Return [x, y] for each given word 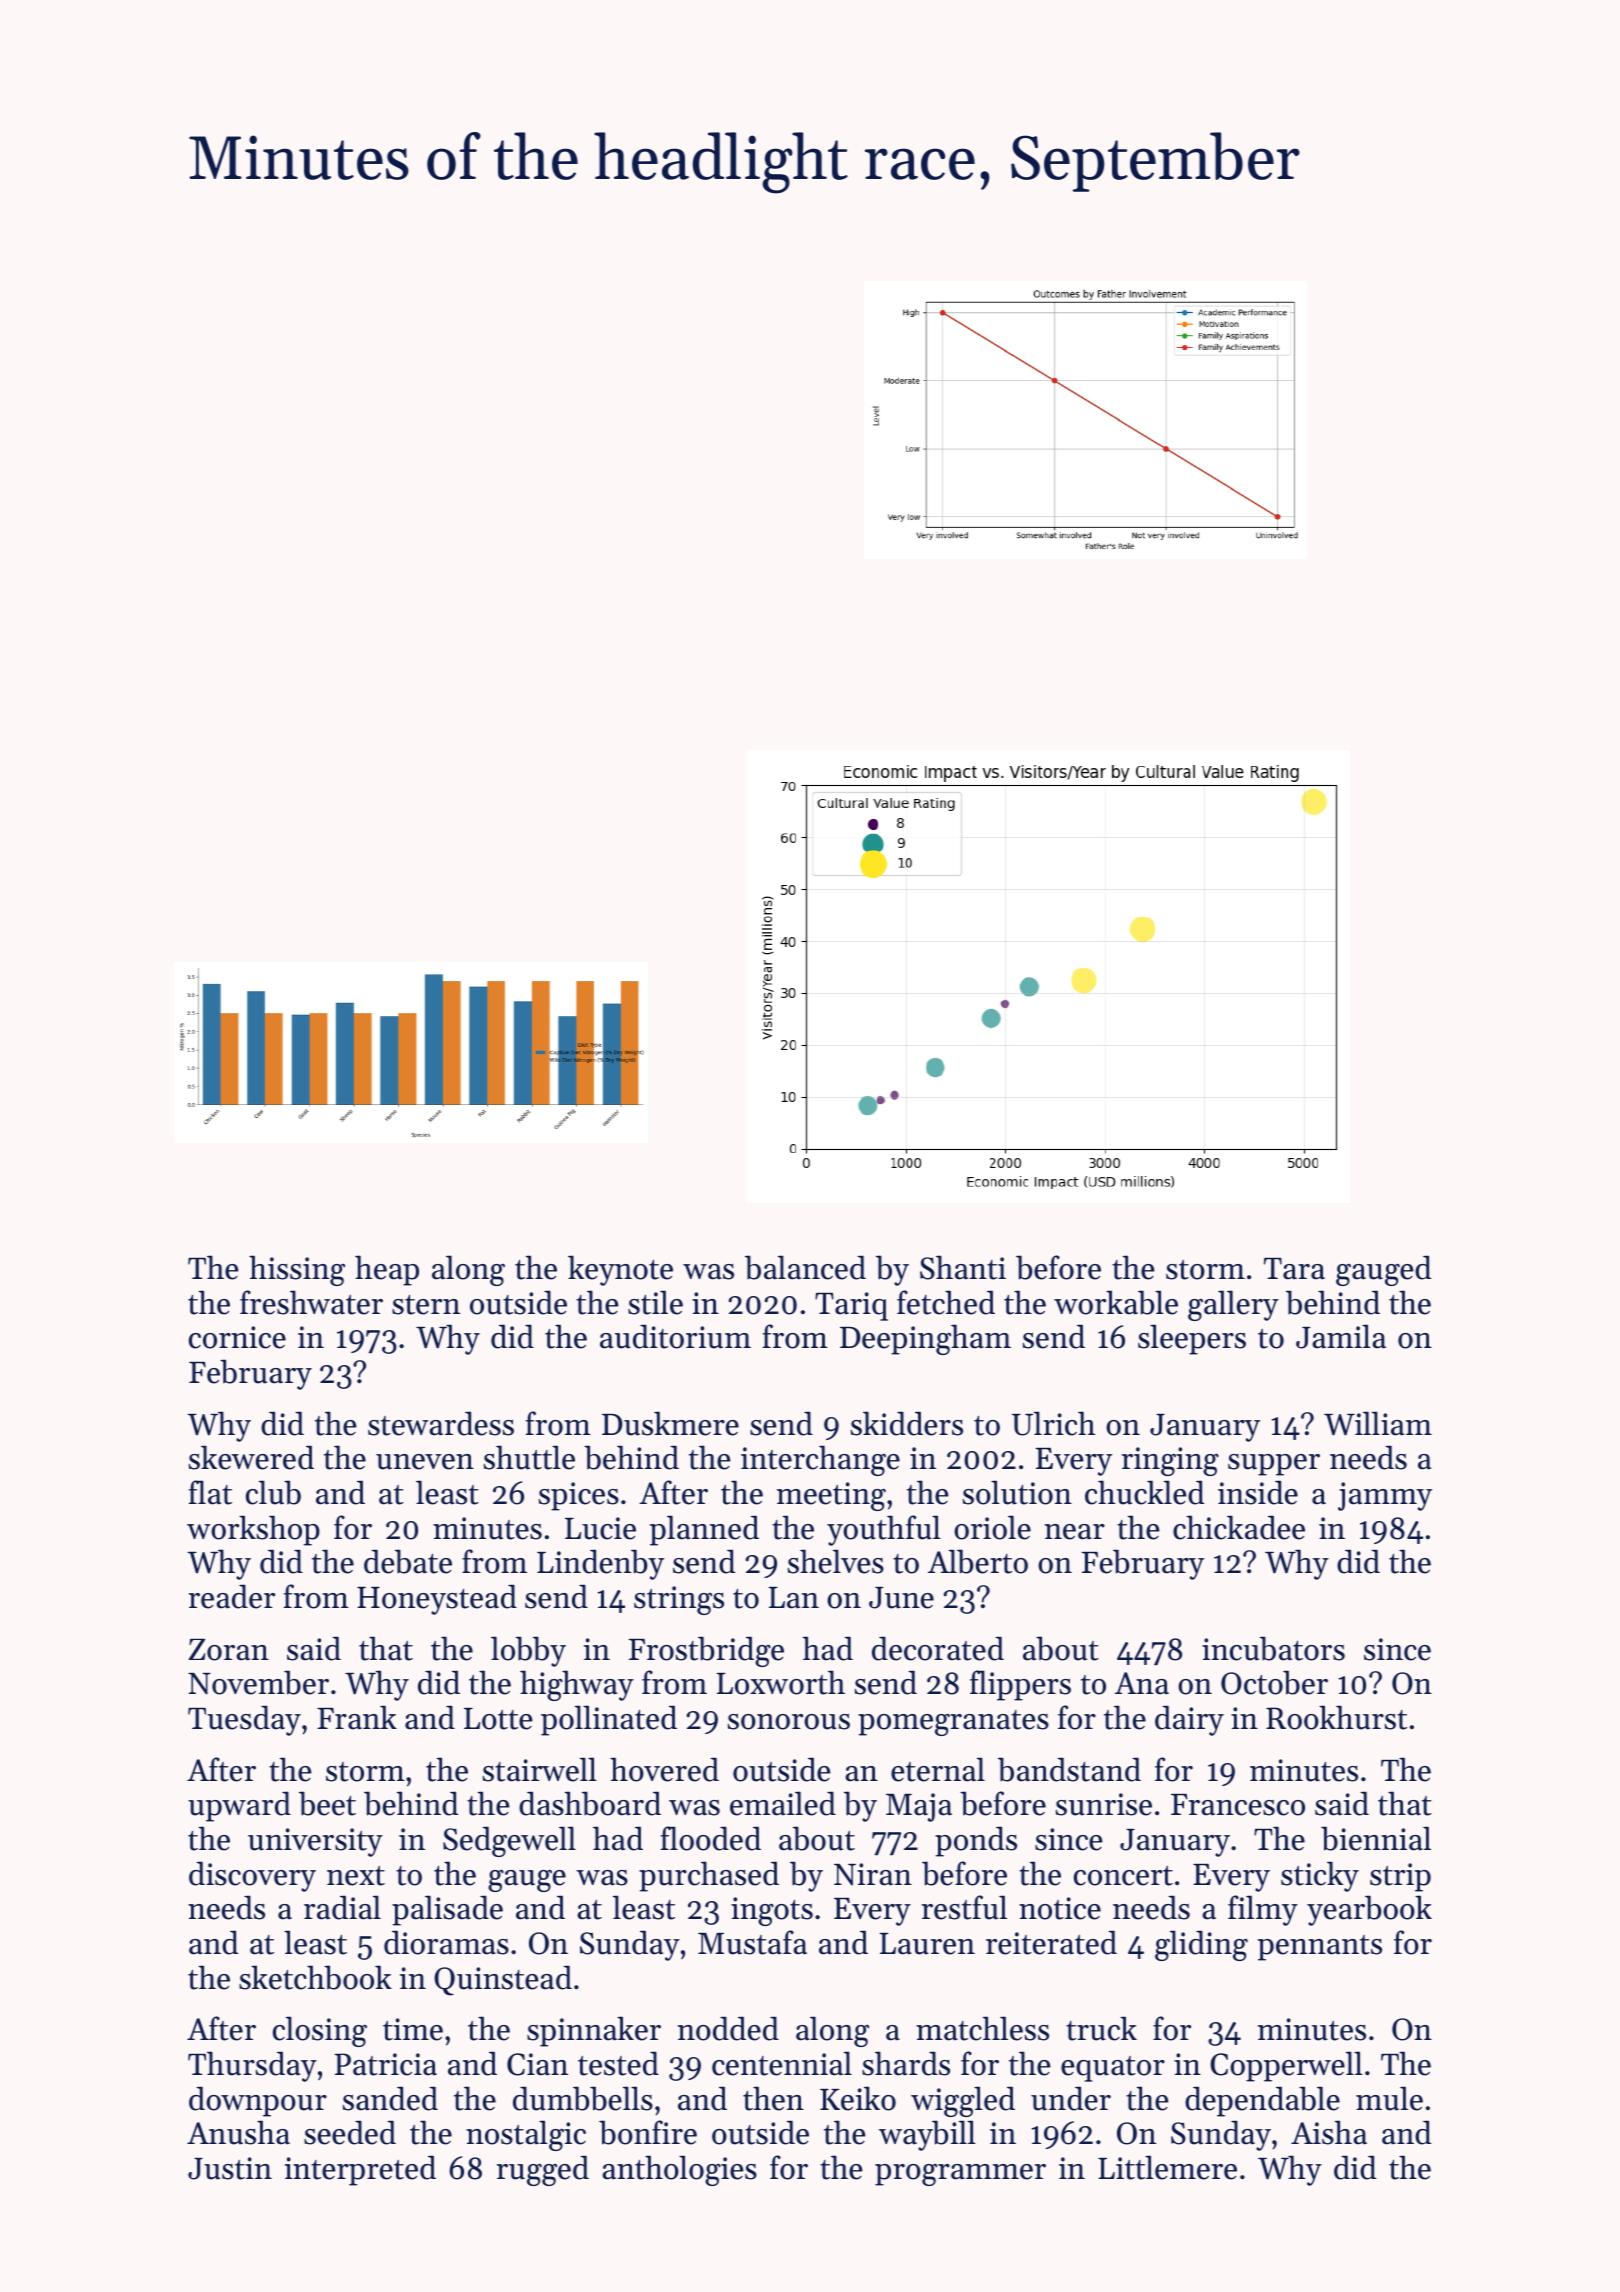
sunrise [1104, 1804]
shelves [836, 1561]
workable [1116, 1302]
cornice [237, 1337]
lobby [528, 1651]
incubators [1273, 1648]
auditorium [675, 1336]
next [356, 1876]
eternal [938, 1769]
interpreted [360, 2170]
